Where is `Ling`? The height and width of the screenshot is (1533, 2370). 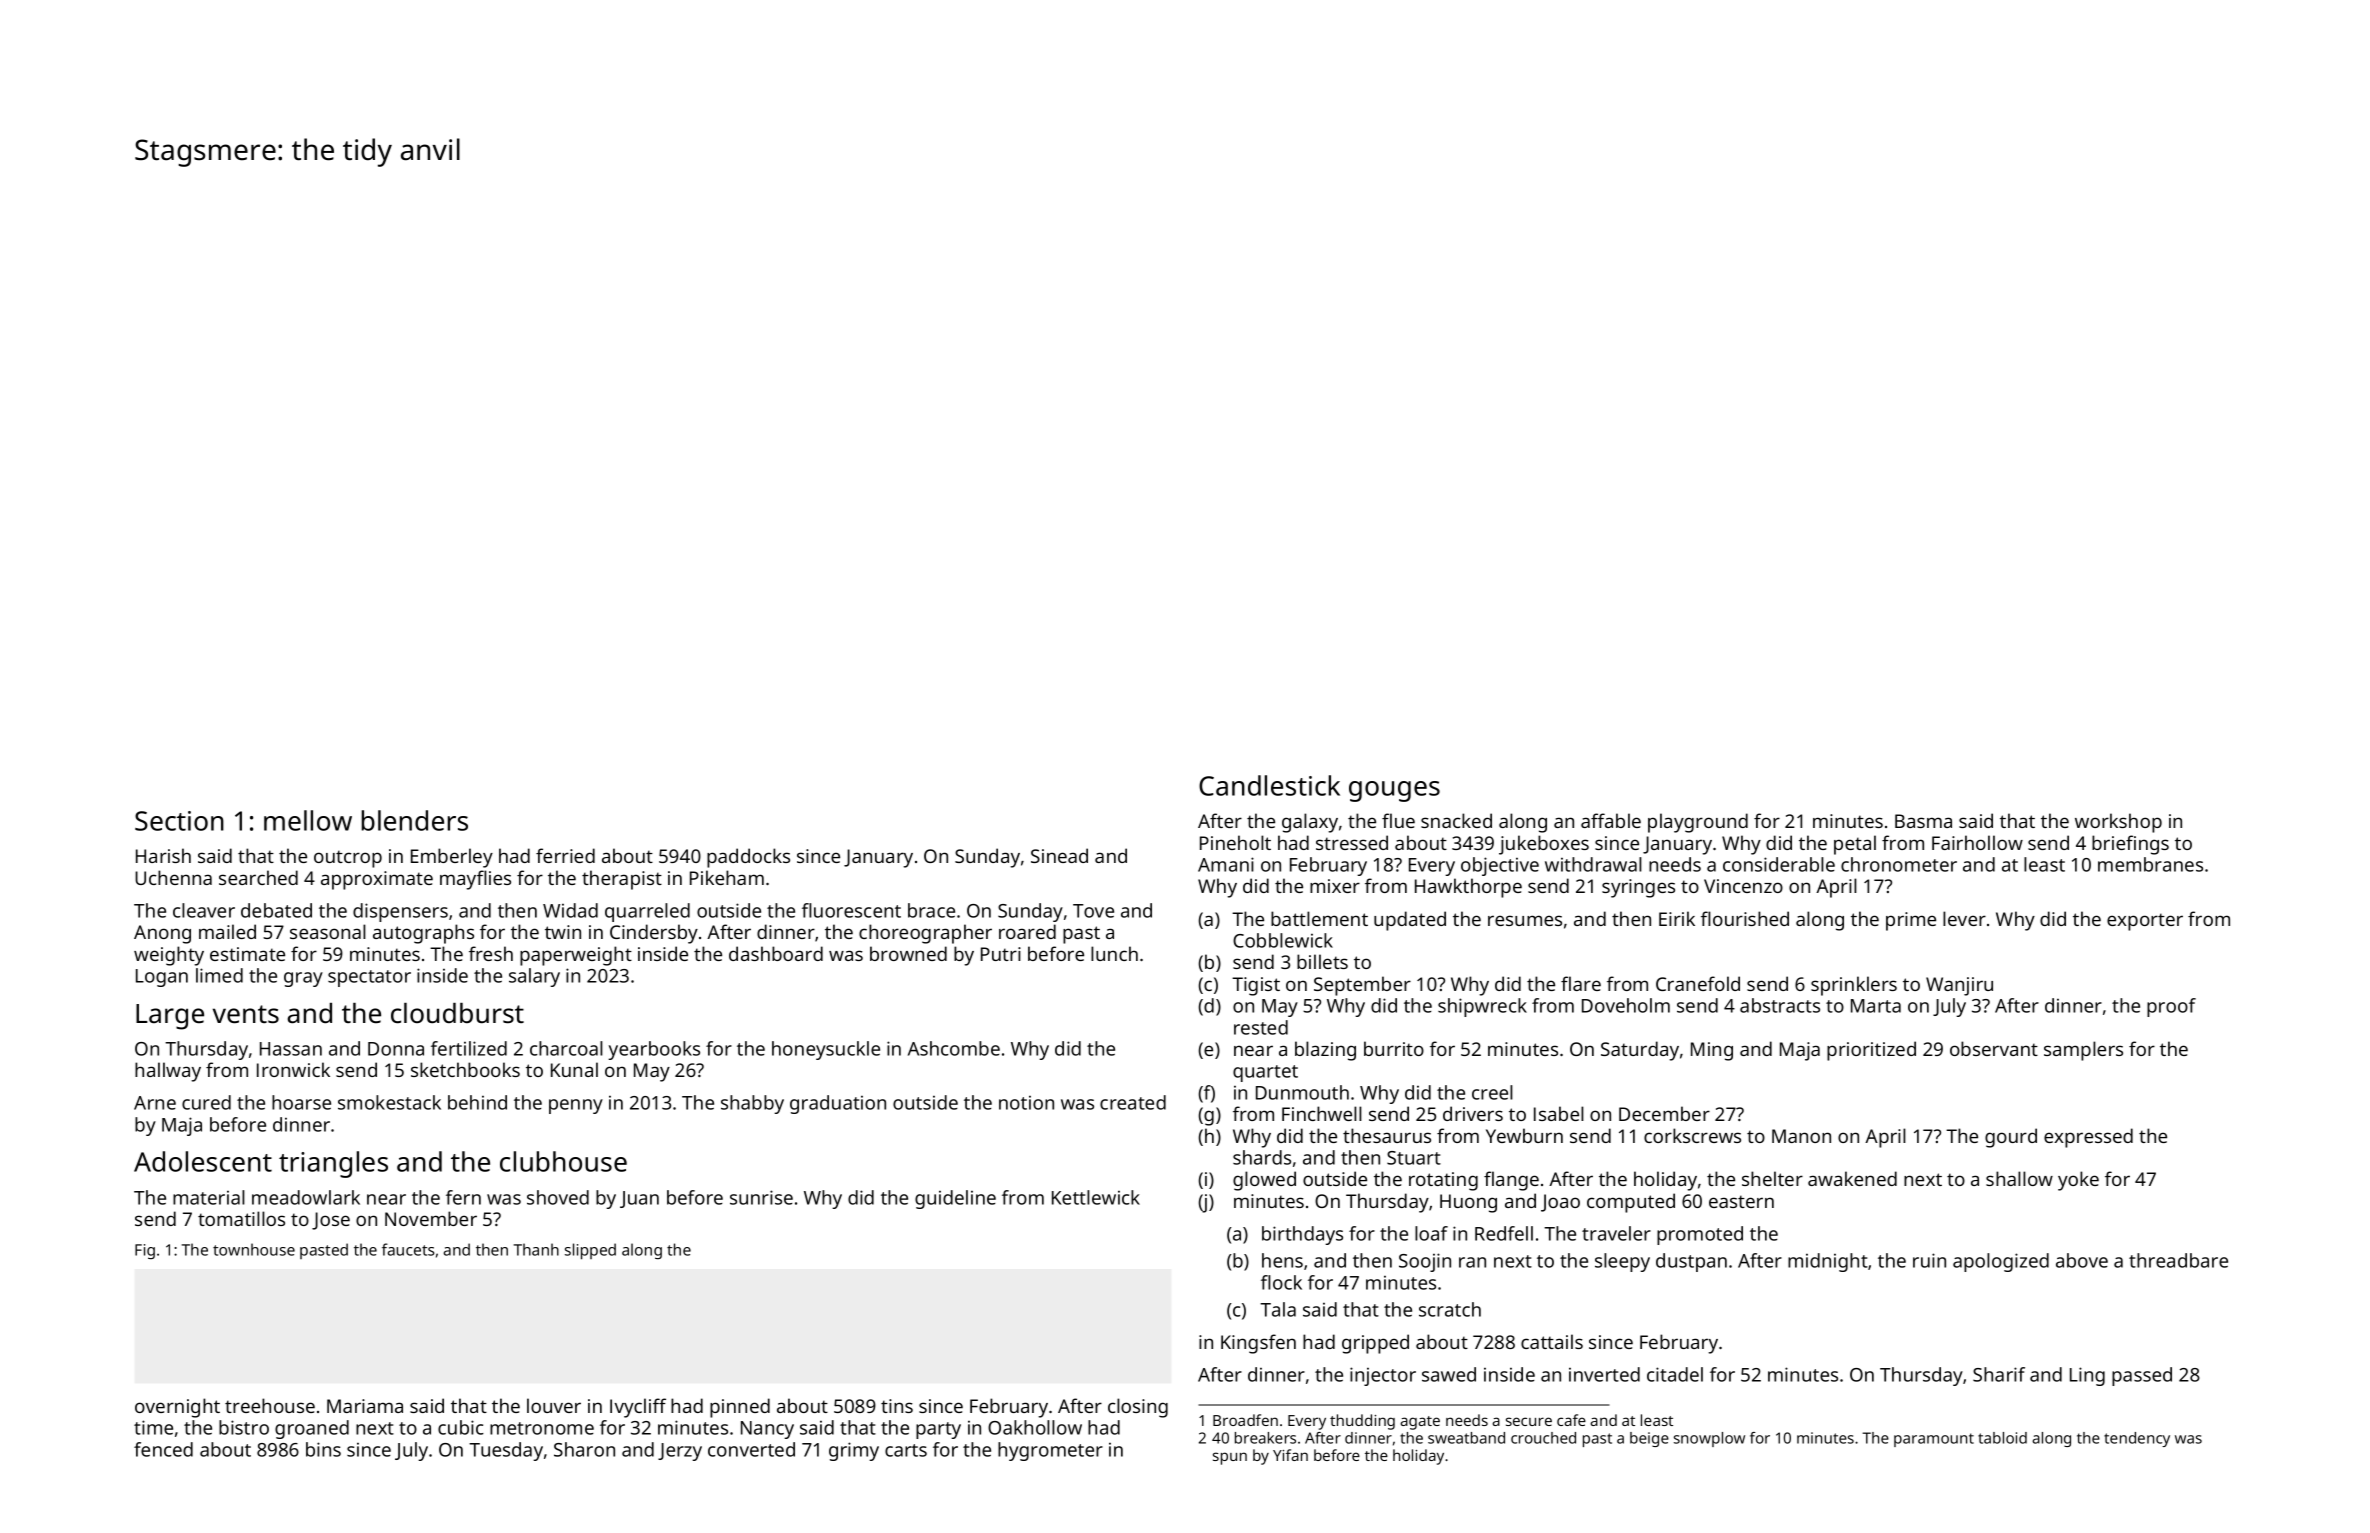 Ling is located at coordinates (2087, 1376).
